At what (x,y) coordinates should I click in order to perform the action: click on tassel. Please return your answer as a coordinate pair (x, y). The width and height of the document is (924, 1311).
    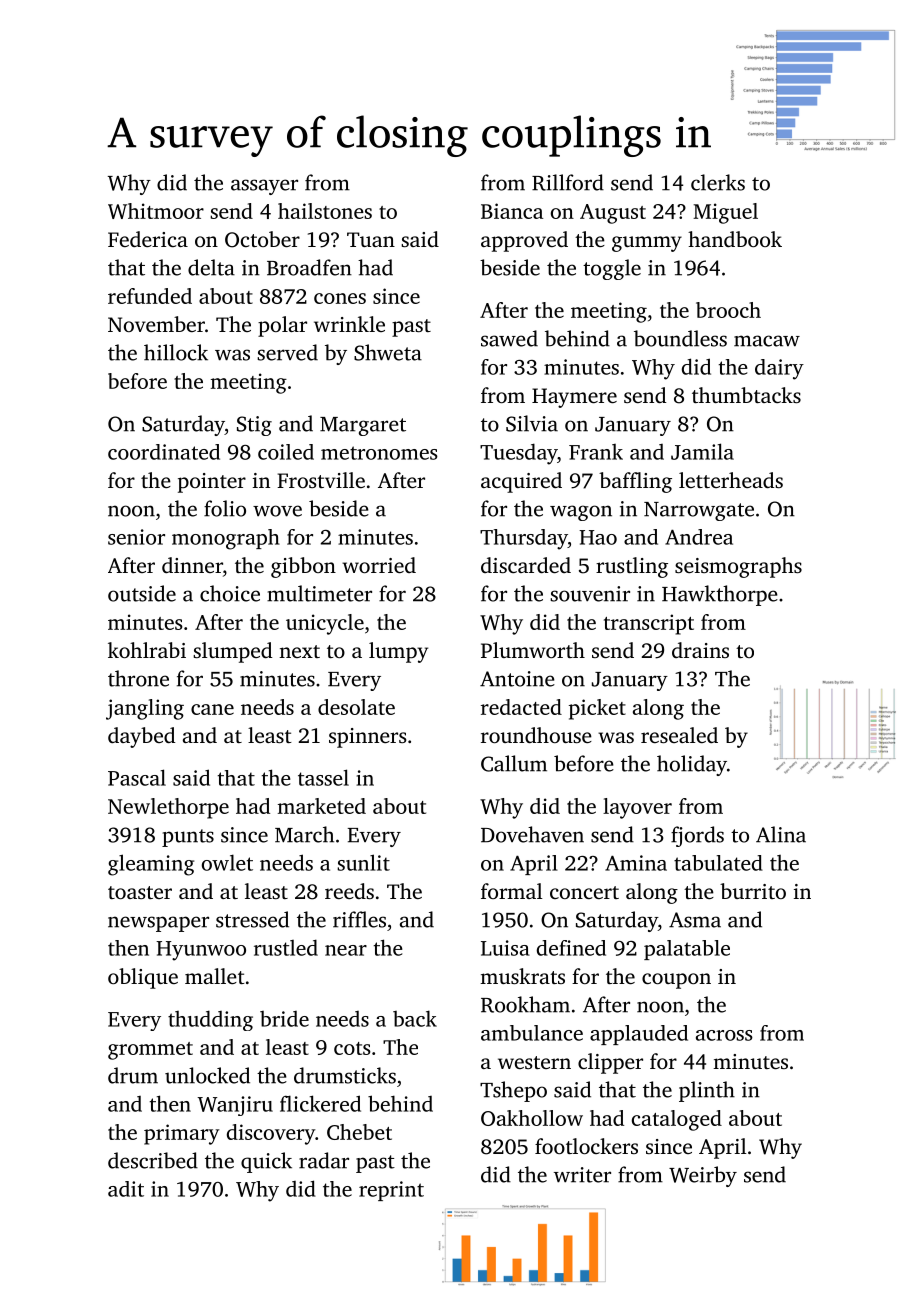
    Looking at the image, I should click on (323, 777).
